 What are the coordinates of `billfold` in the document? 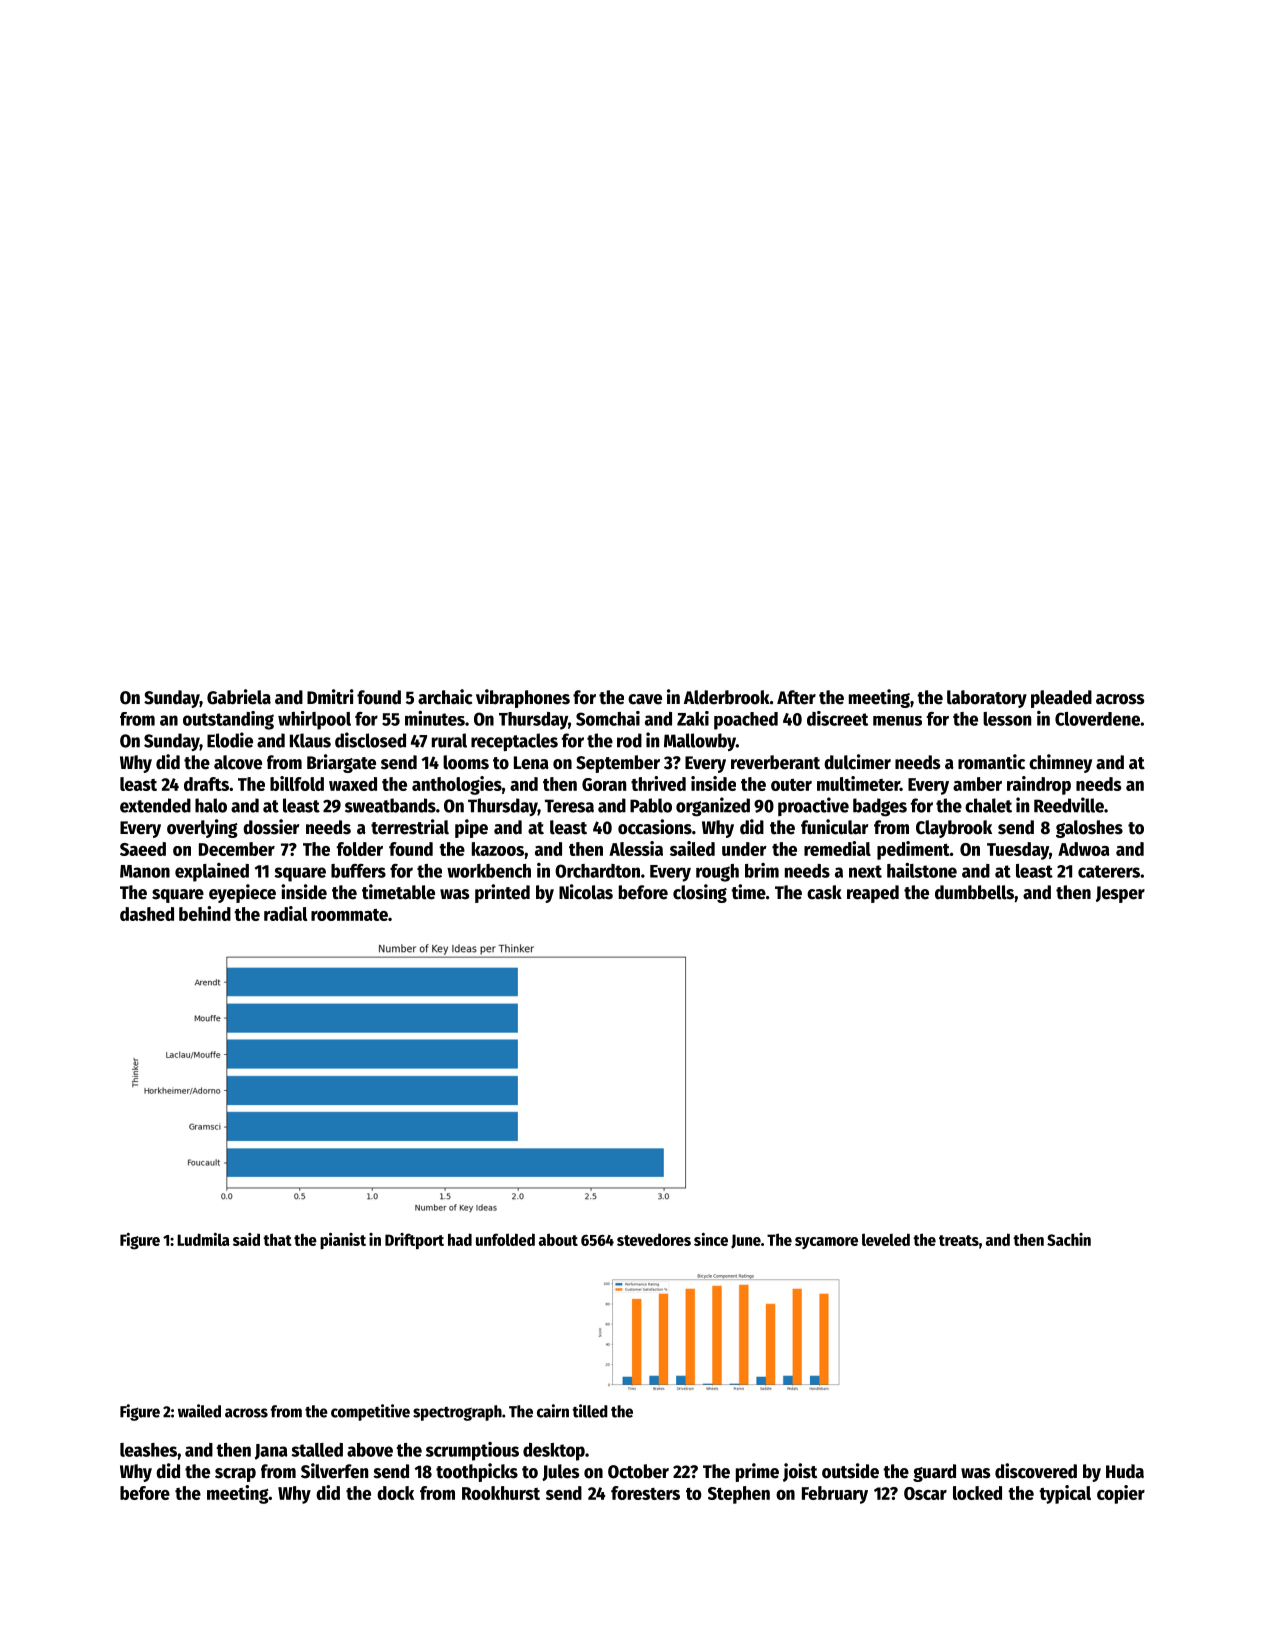 It's located at (297, 783).
